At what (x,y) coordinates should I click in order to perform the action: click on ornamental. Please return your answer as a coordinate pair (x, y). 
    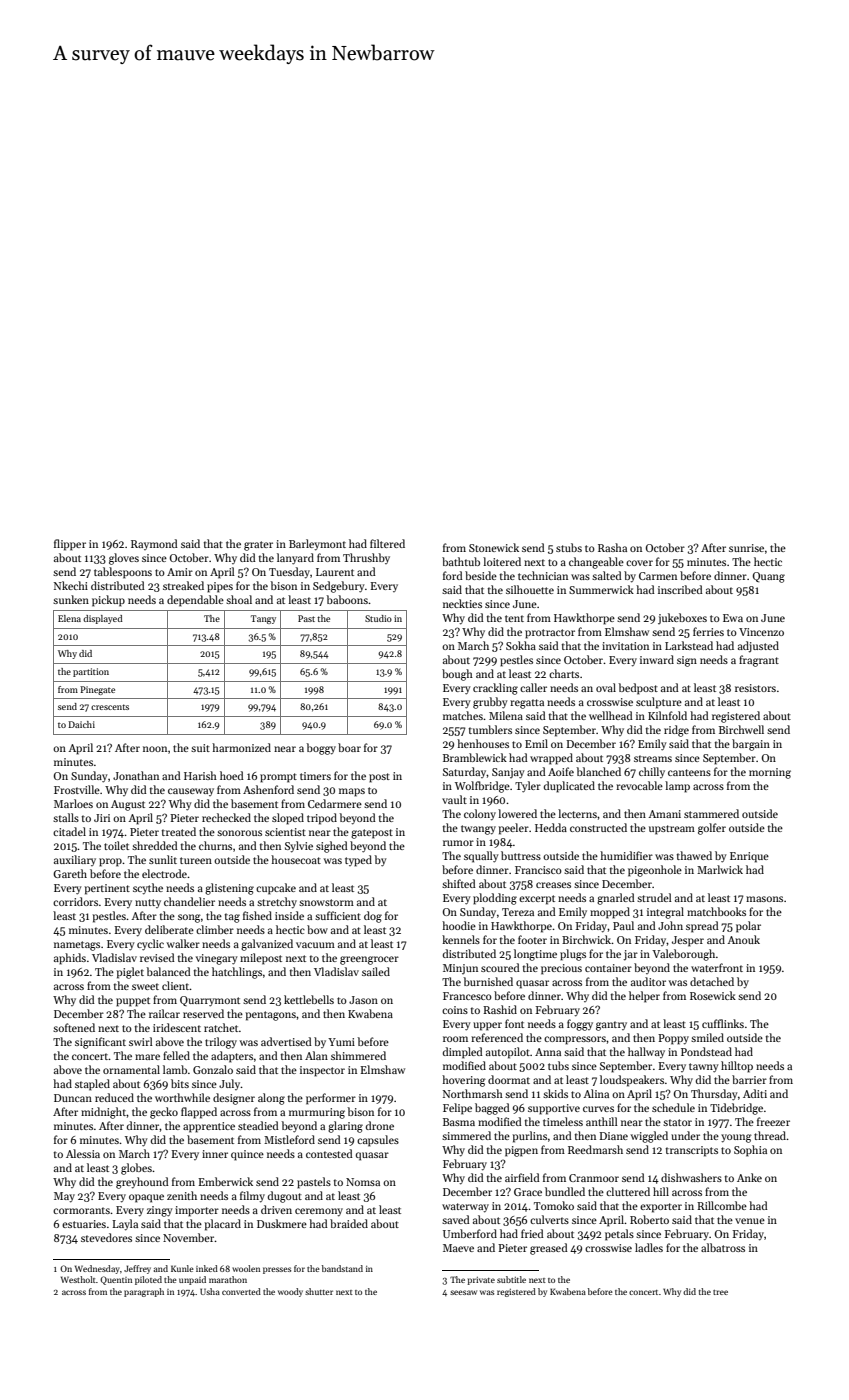
    Looking at the image, I should click on (131, 1069).
